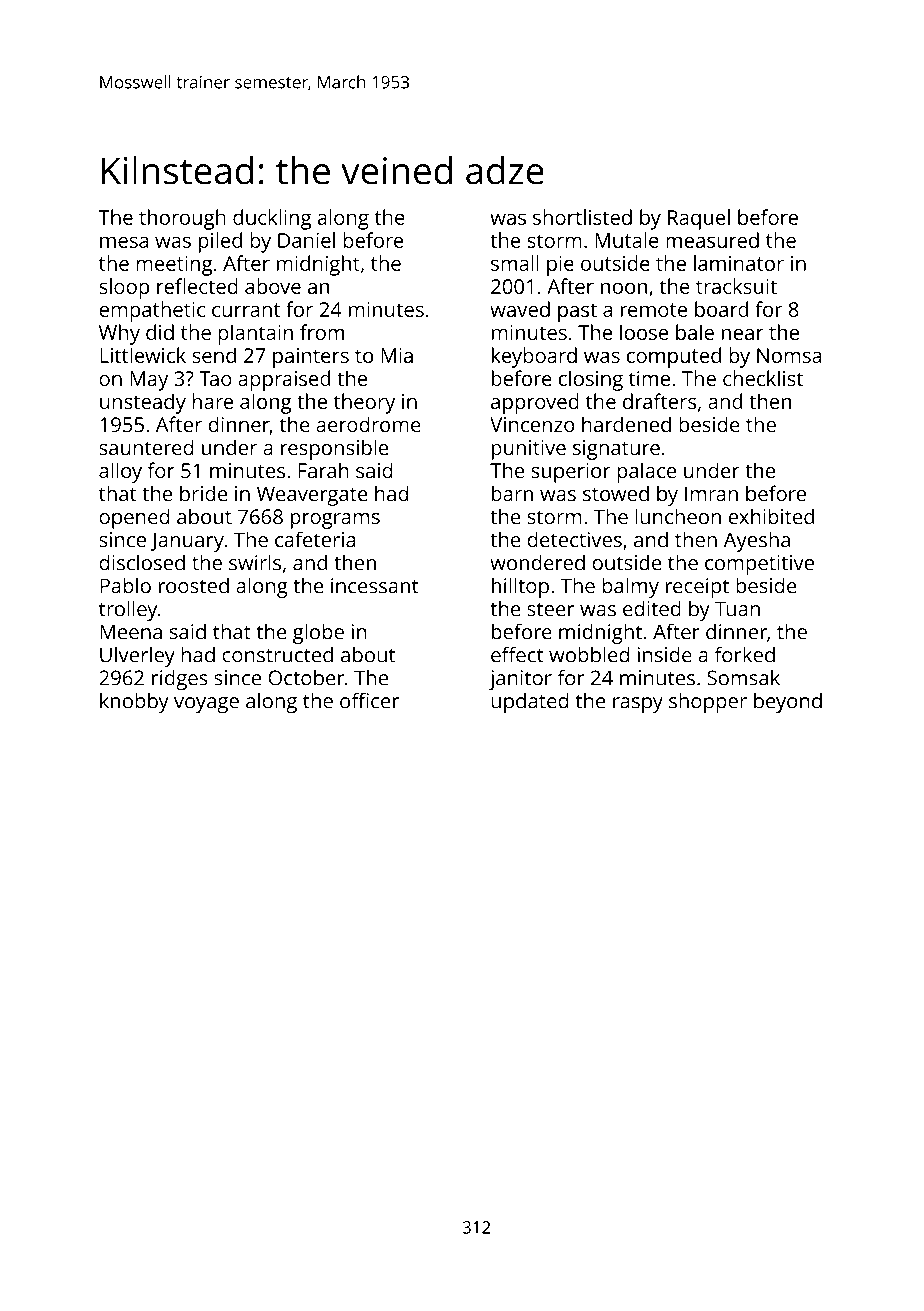  Describe the element at coordinates (246, 310) in the page. I see `currant` at that location.
